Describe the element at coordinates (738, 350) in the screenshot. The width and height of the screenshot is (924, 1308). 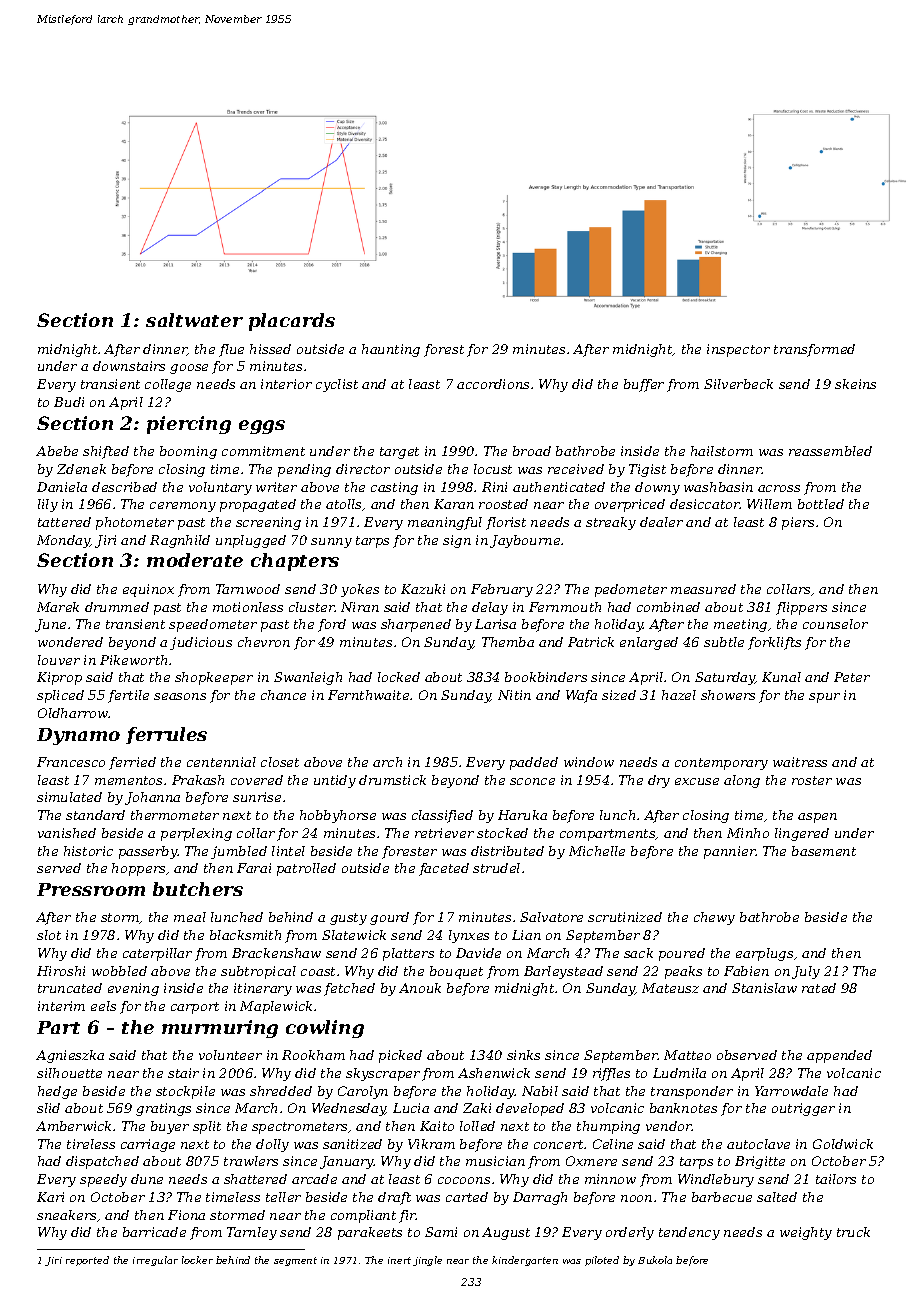
I see `inspector` at that location.
